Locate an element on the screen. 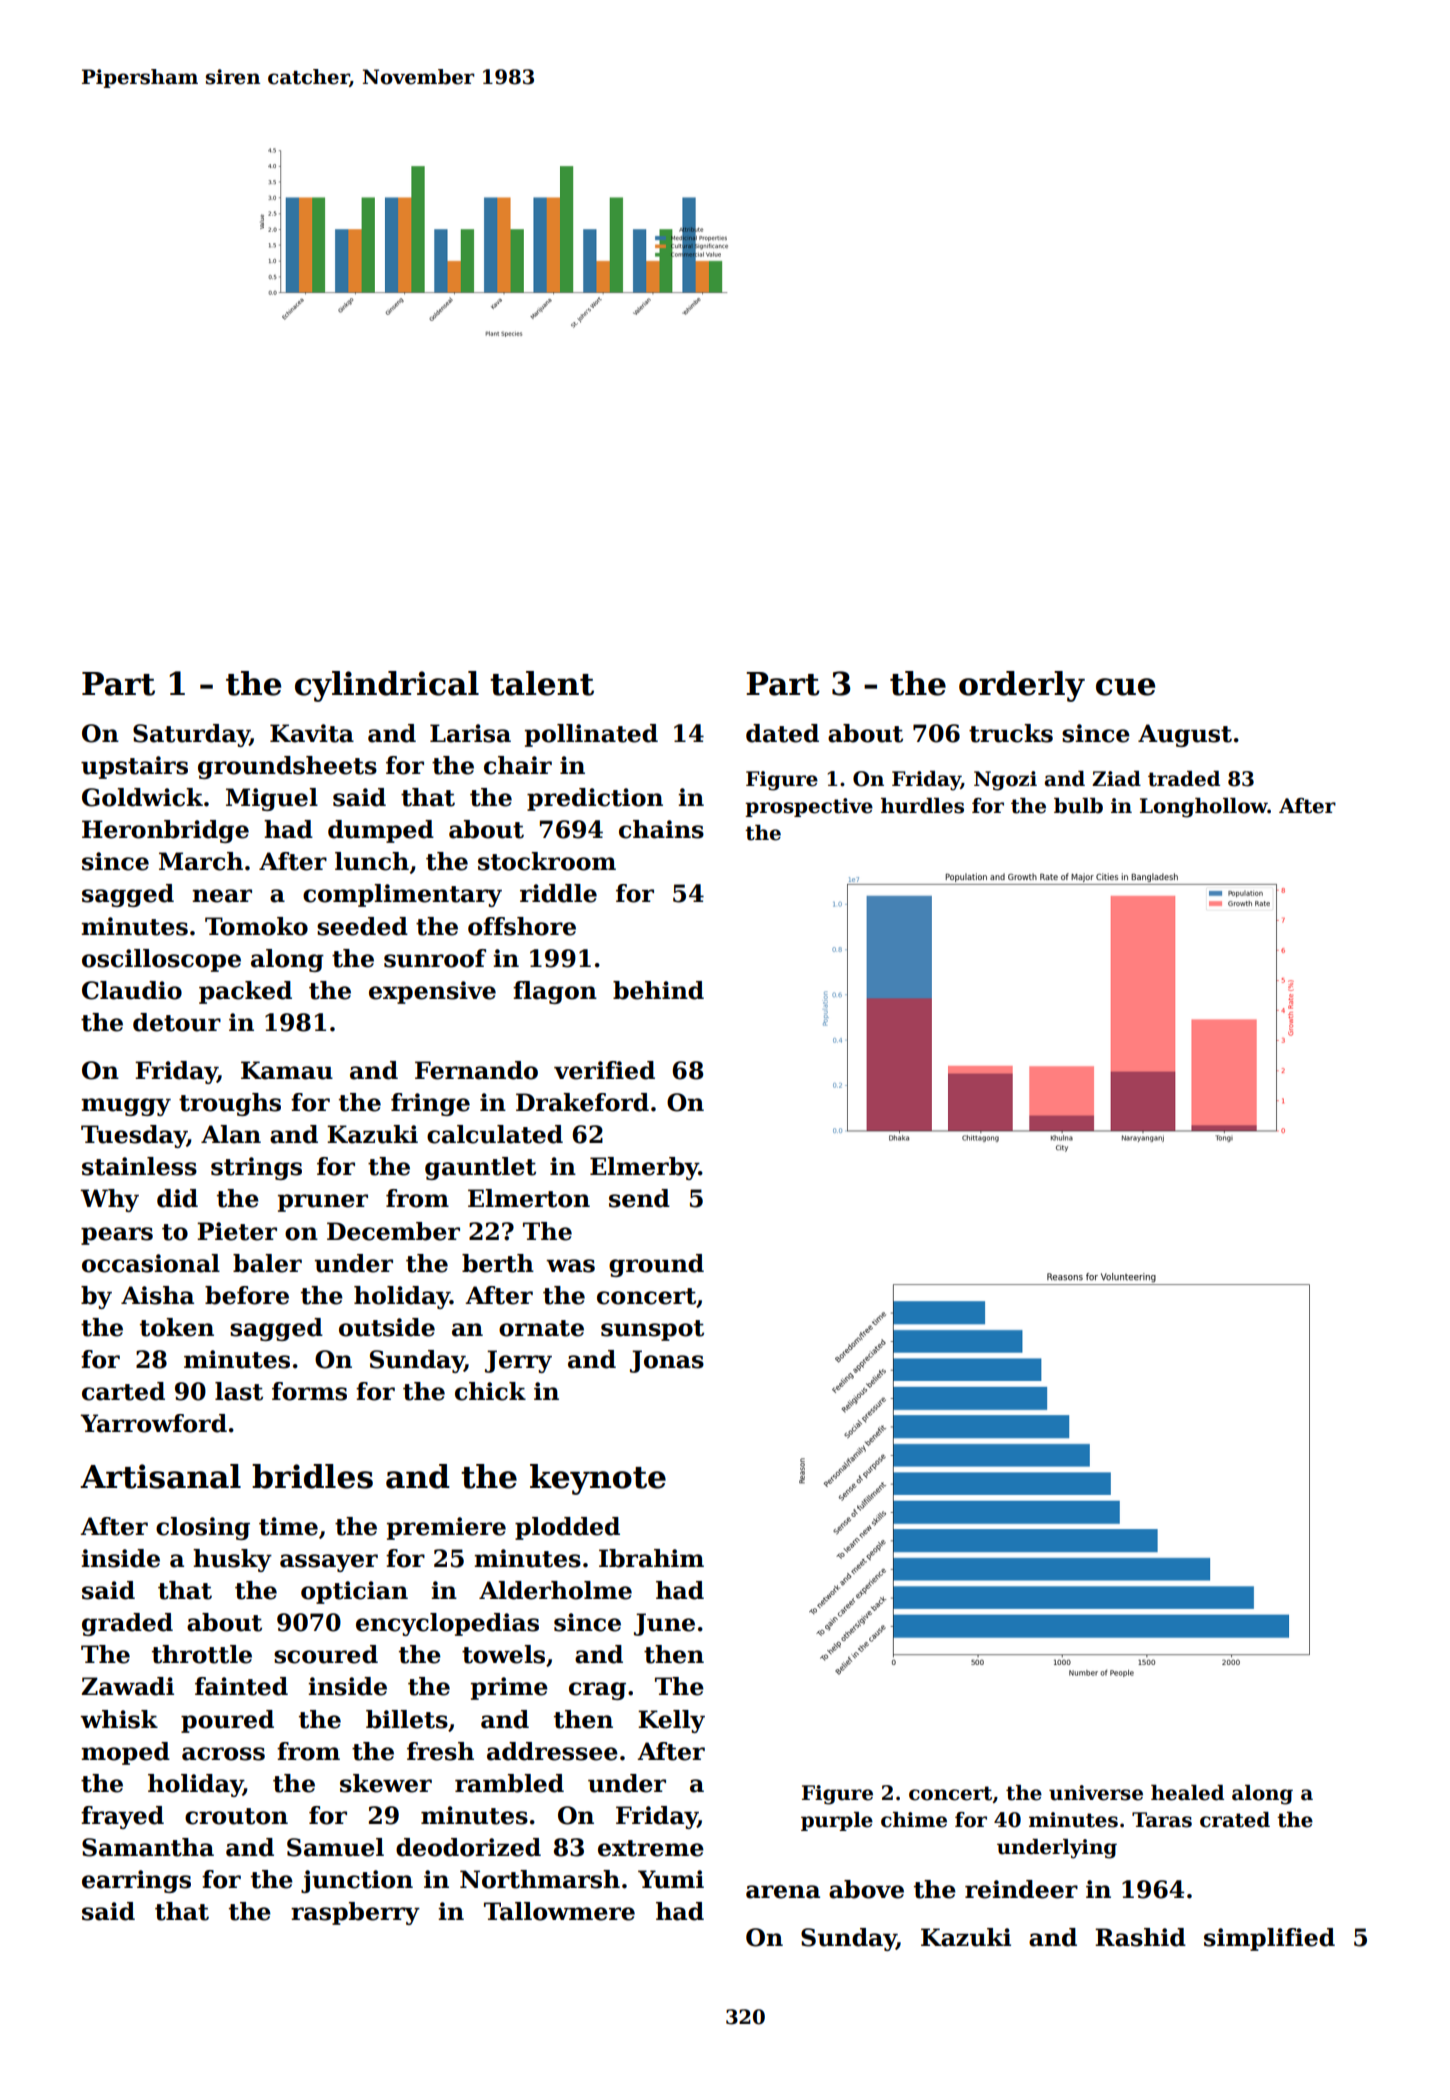 This screenshot has width=1450, height=2100. cylindrical is located at coordinates (387, 686).
